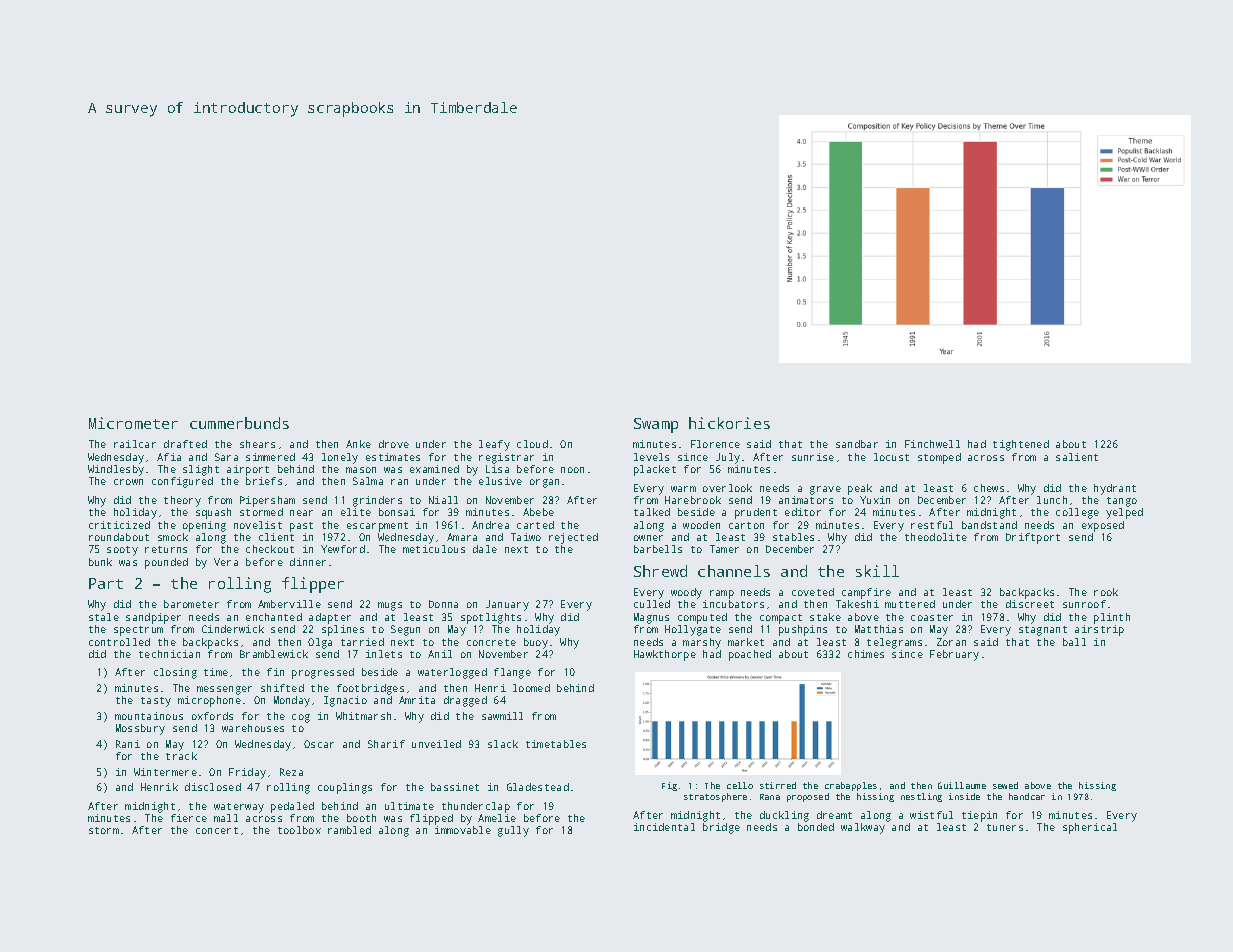 The image size is (1233, 952). I want to click on exposed, so click(1103, 526).
